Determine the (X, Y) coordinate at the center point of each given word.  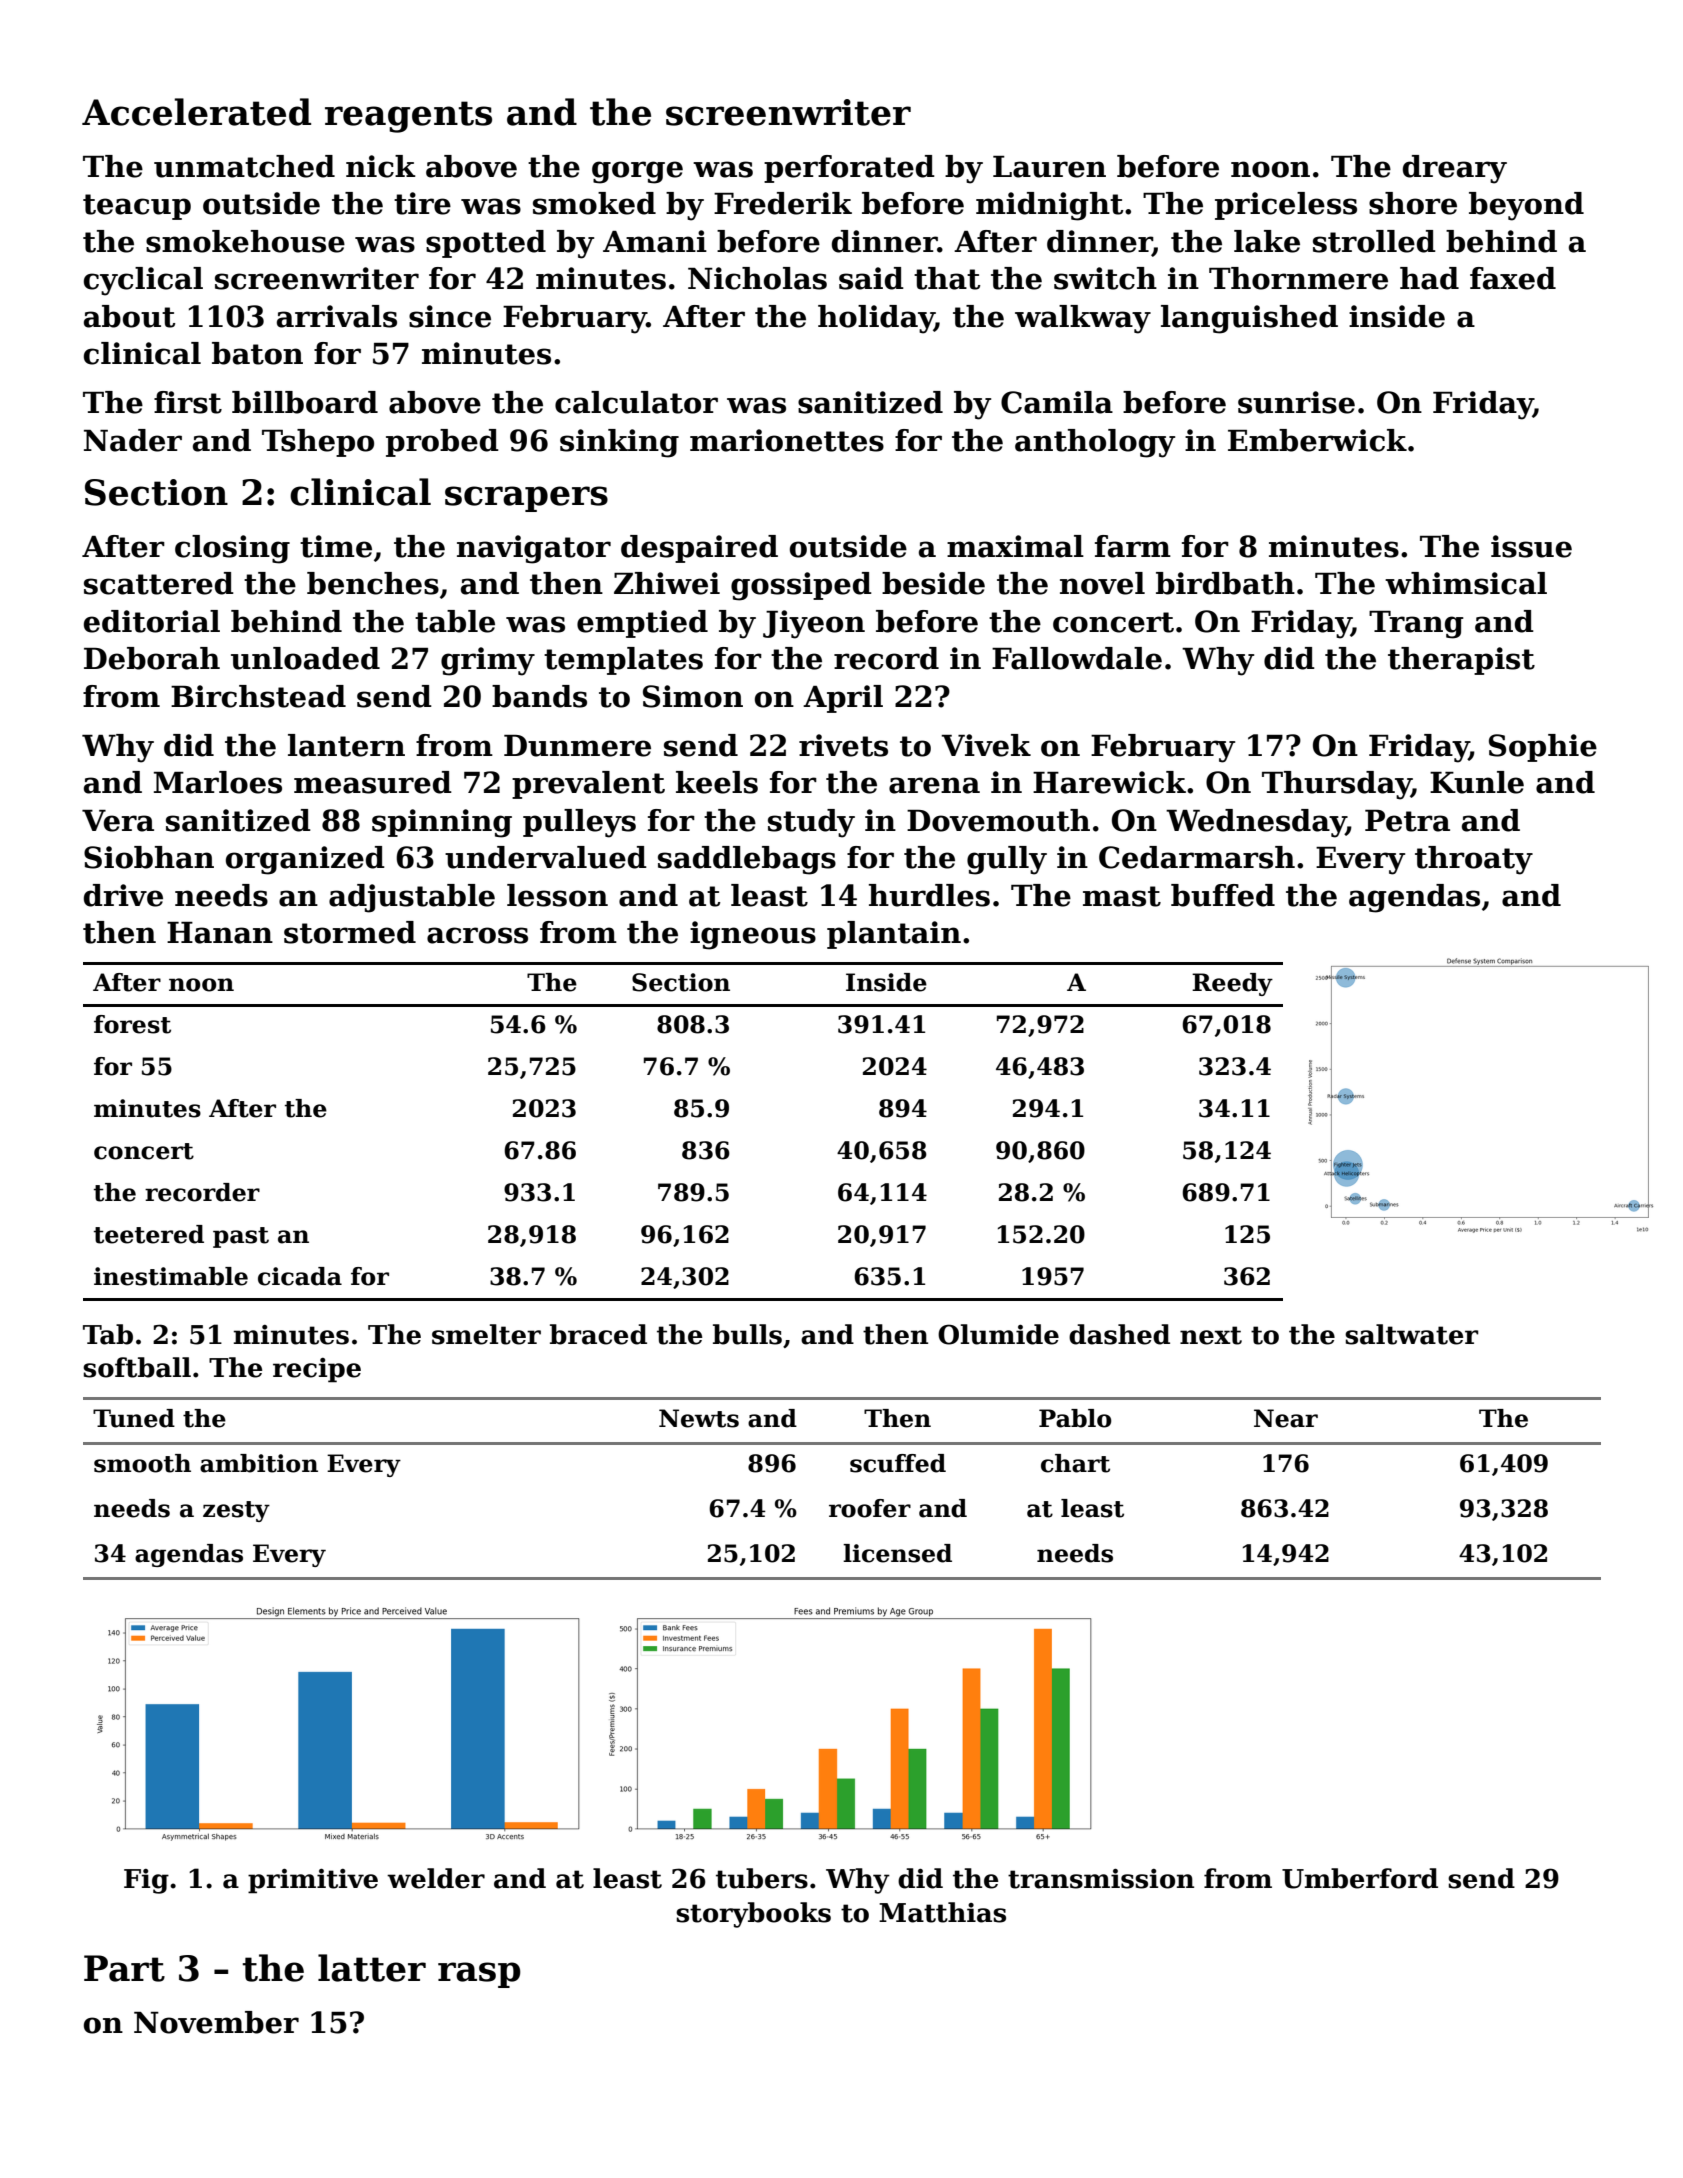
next (1211, 1335)
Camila (1057, 402)
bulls (747, 1334)
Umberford (1360, 1878)
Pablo (1075, 1418)
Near (1286, 1418)
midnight (1049, 206)
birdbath (1225, 583)
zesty (236, 1511)
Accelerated (196, 112)
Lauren (1049, 167)
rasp (479, 1975)
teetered (149, 1234)
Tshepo (318, 443)
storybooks (753, 1915)
